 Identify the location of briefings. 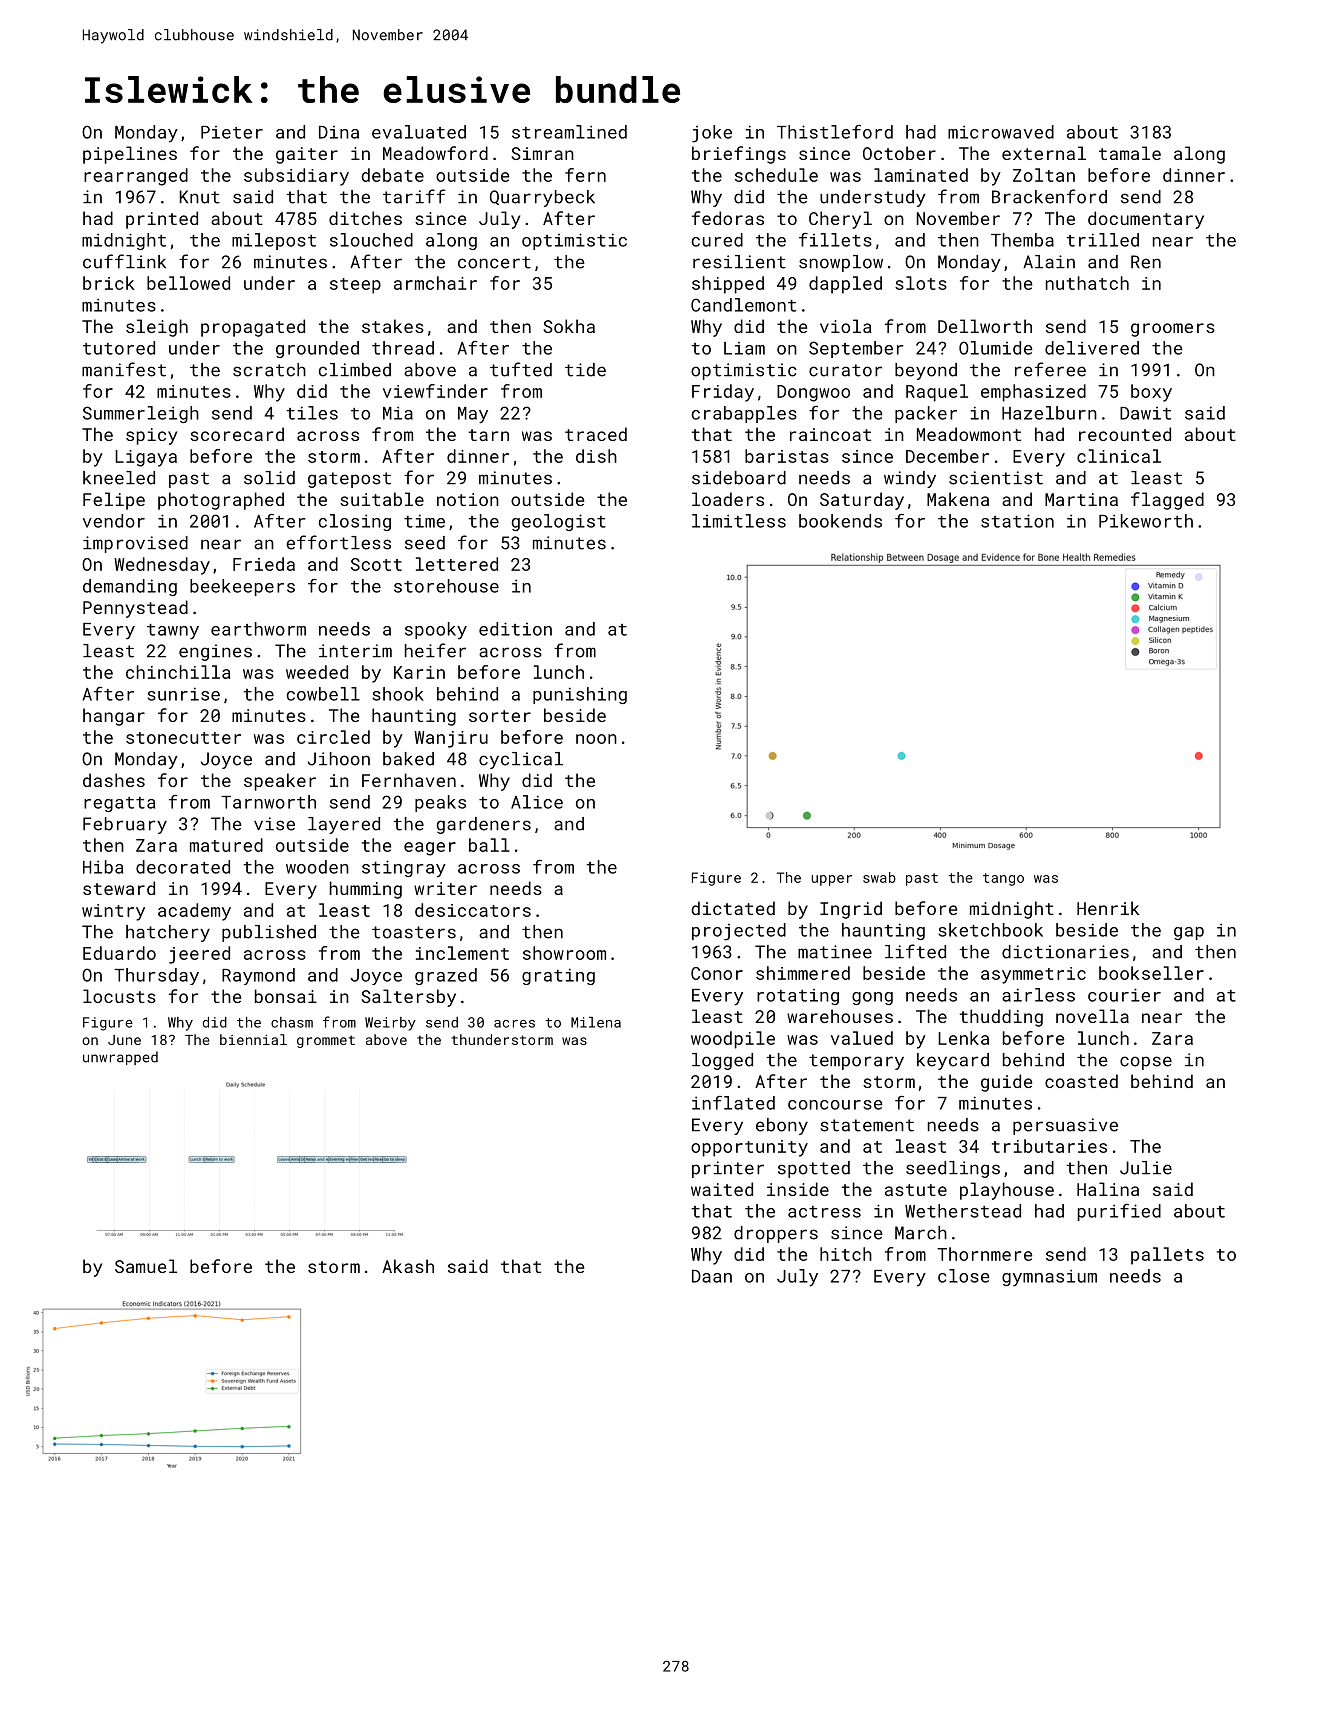
(739, 155).
